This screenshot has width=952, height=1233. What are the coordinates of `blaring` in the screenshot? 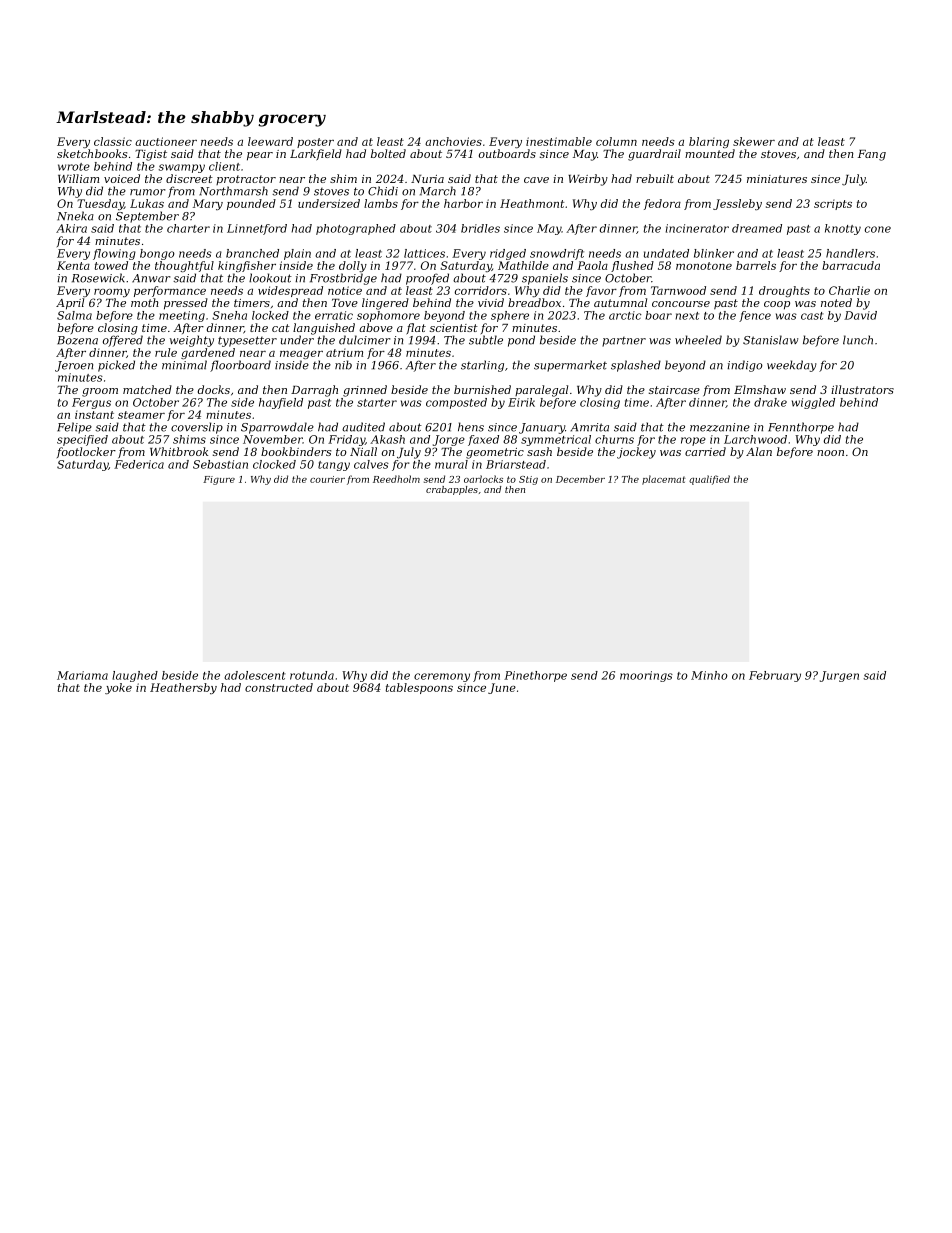 It's located at (709, 142).
